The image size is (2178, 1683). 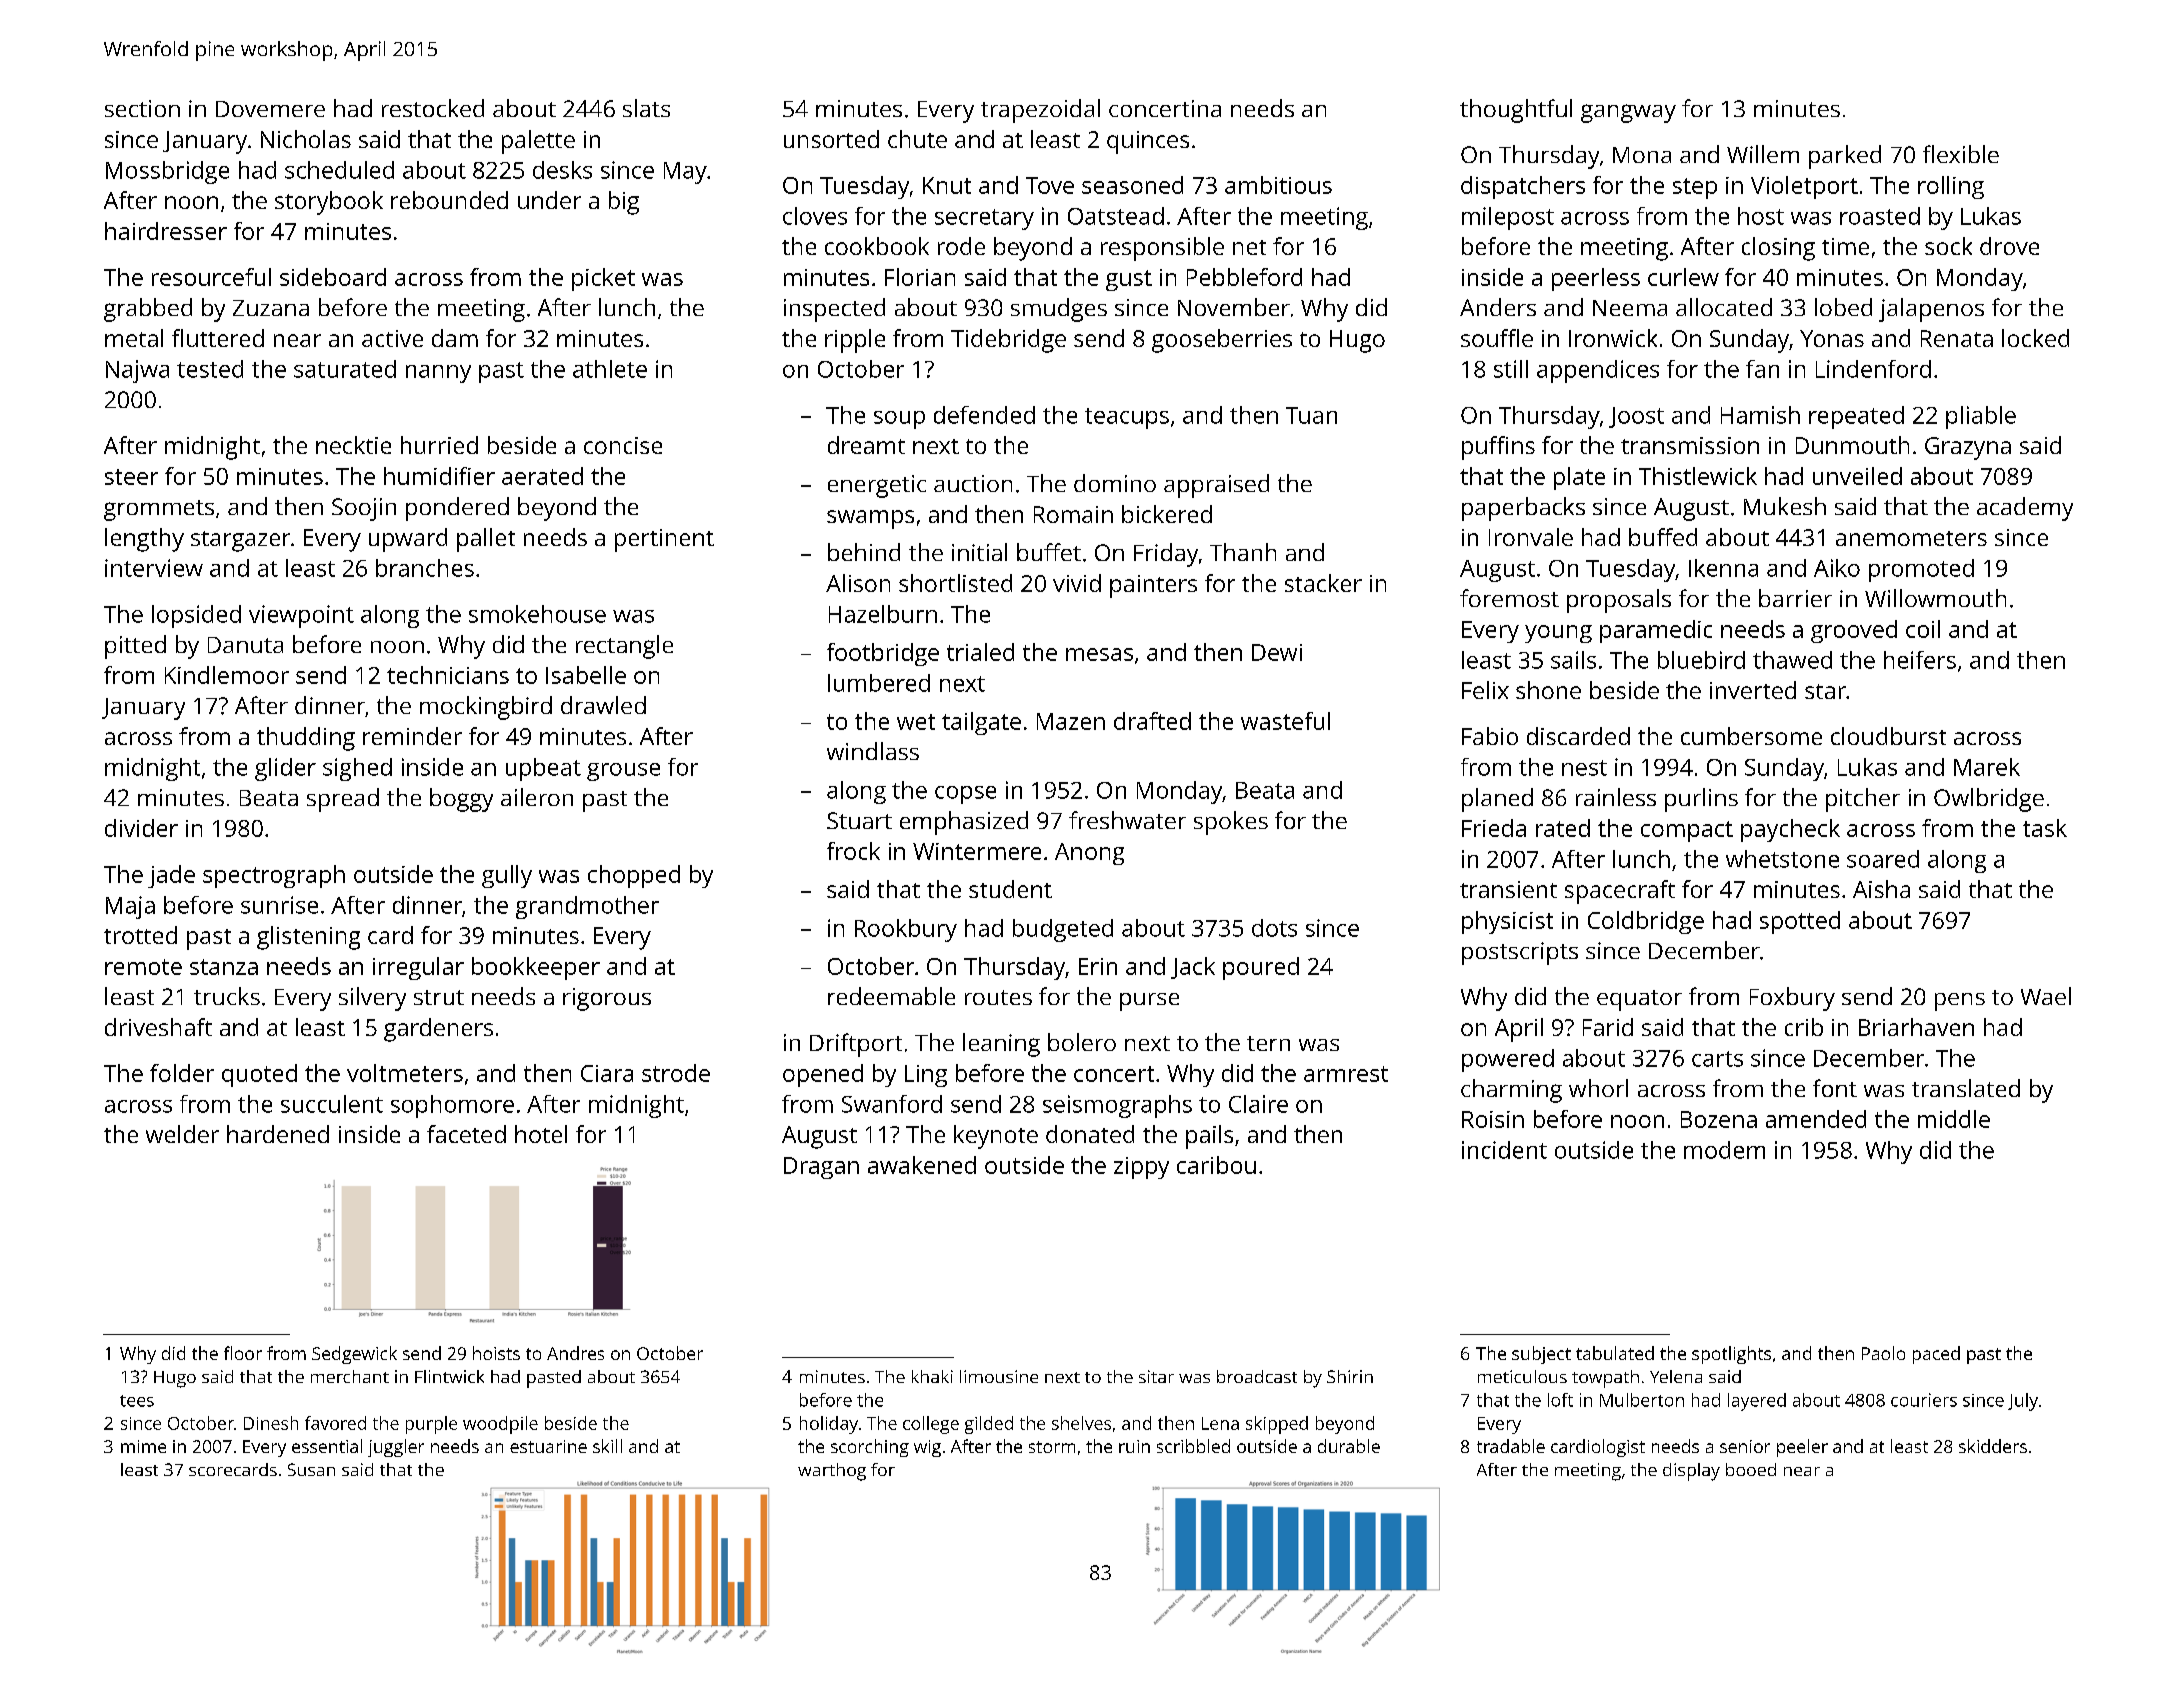 What do you see at coordinates (171, 876) in the screenshot?
I see `jade` at bounding box center [171, 876].
